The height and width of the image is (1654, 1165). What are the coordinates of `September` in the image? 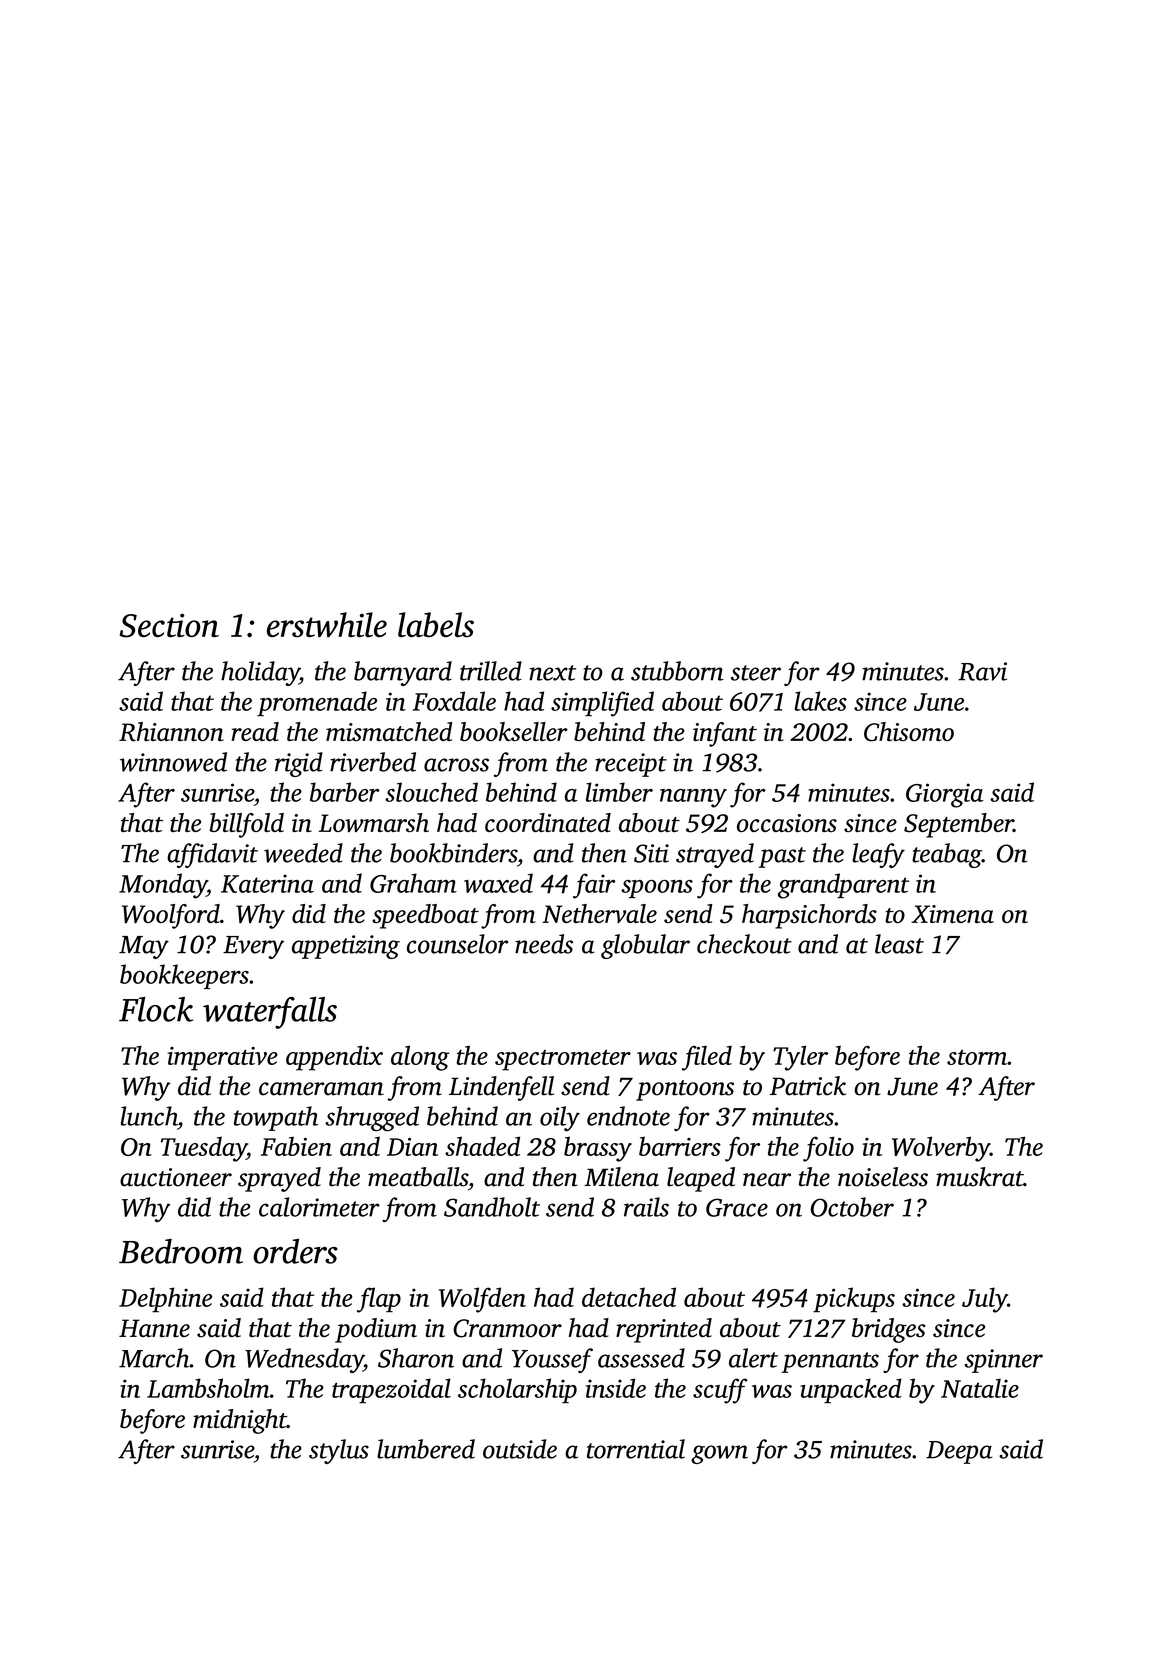 It's located at (958, 825).
